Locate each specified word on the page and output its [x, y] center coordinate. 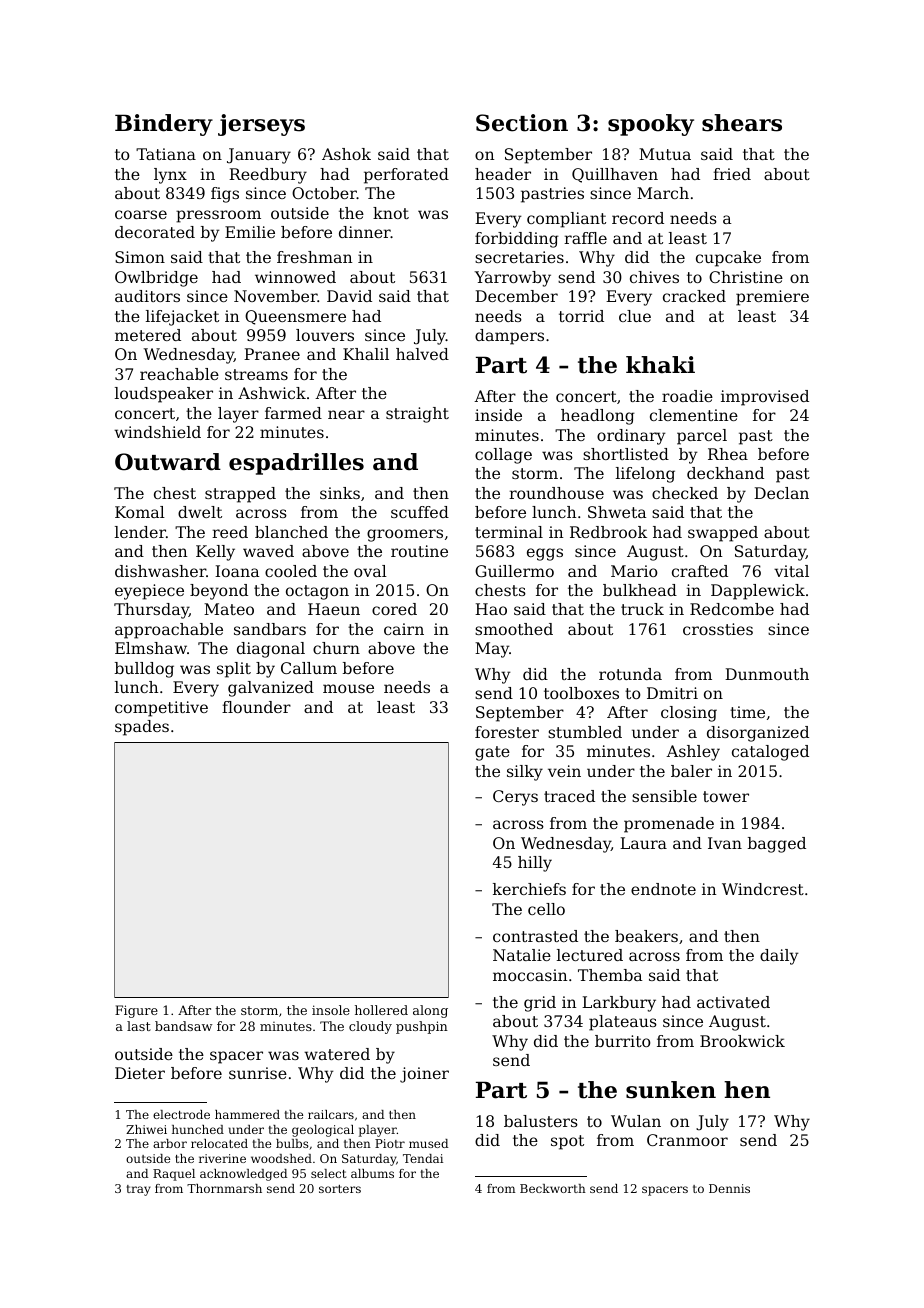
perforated [406, 176]
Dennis [729, 1188]
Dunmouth [767, 674]
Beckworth [553, 1188]
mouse [348, 688]
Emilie [250, 232]
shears [742, 123]
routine [419, 551]
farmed [293, 413]
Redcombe [732, 609]
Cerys [515, 798]
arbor [170, 1143]
